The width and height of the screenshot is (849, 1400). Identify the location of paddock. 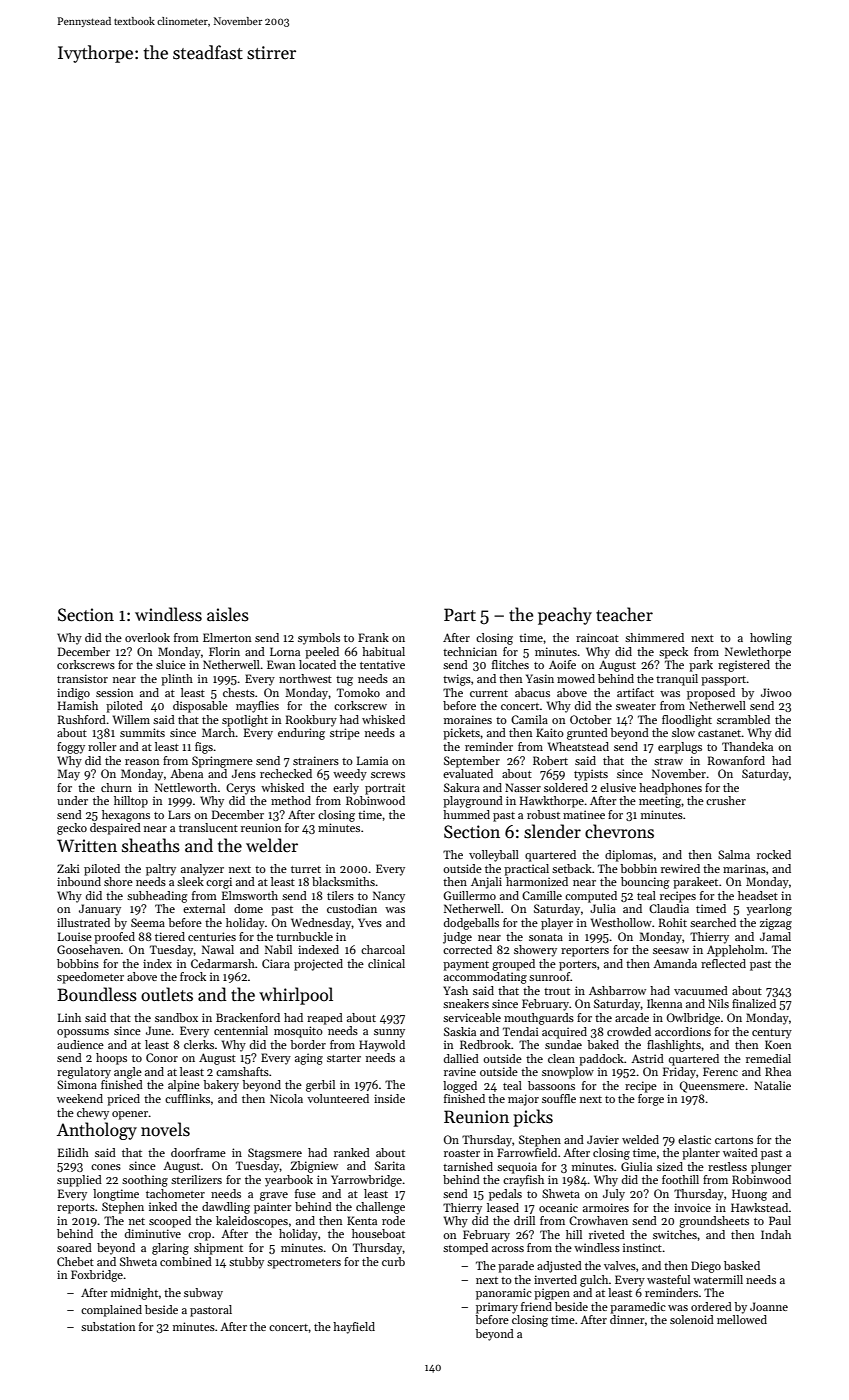
(601, 1060).
